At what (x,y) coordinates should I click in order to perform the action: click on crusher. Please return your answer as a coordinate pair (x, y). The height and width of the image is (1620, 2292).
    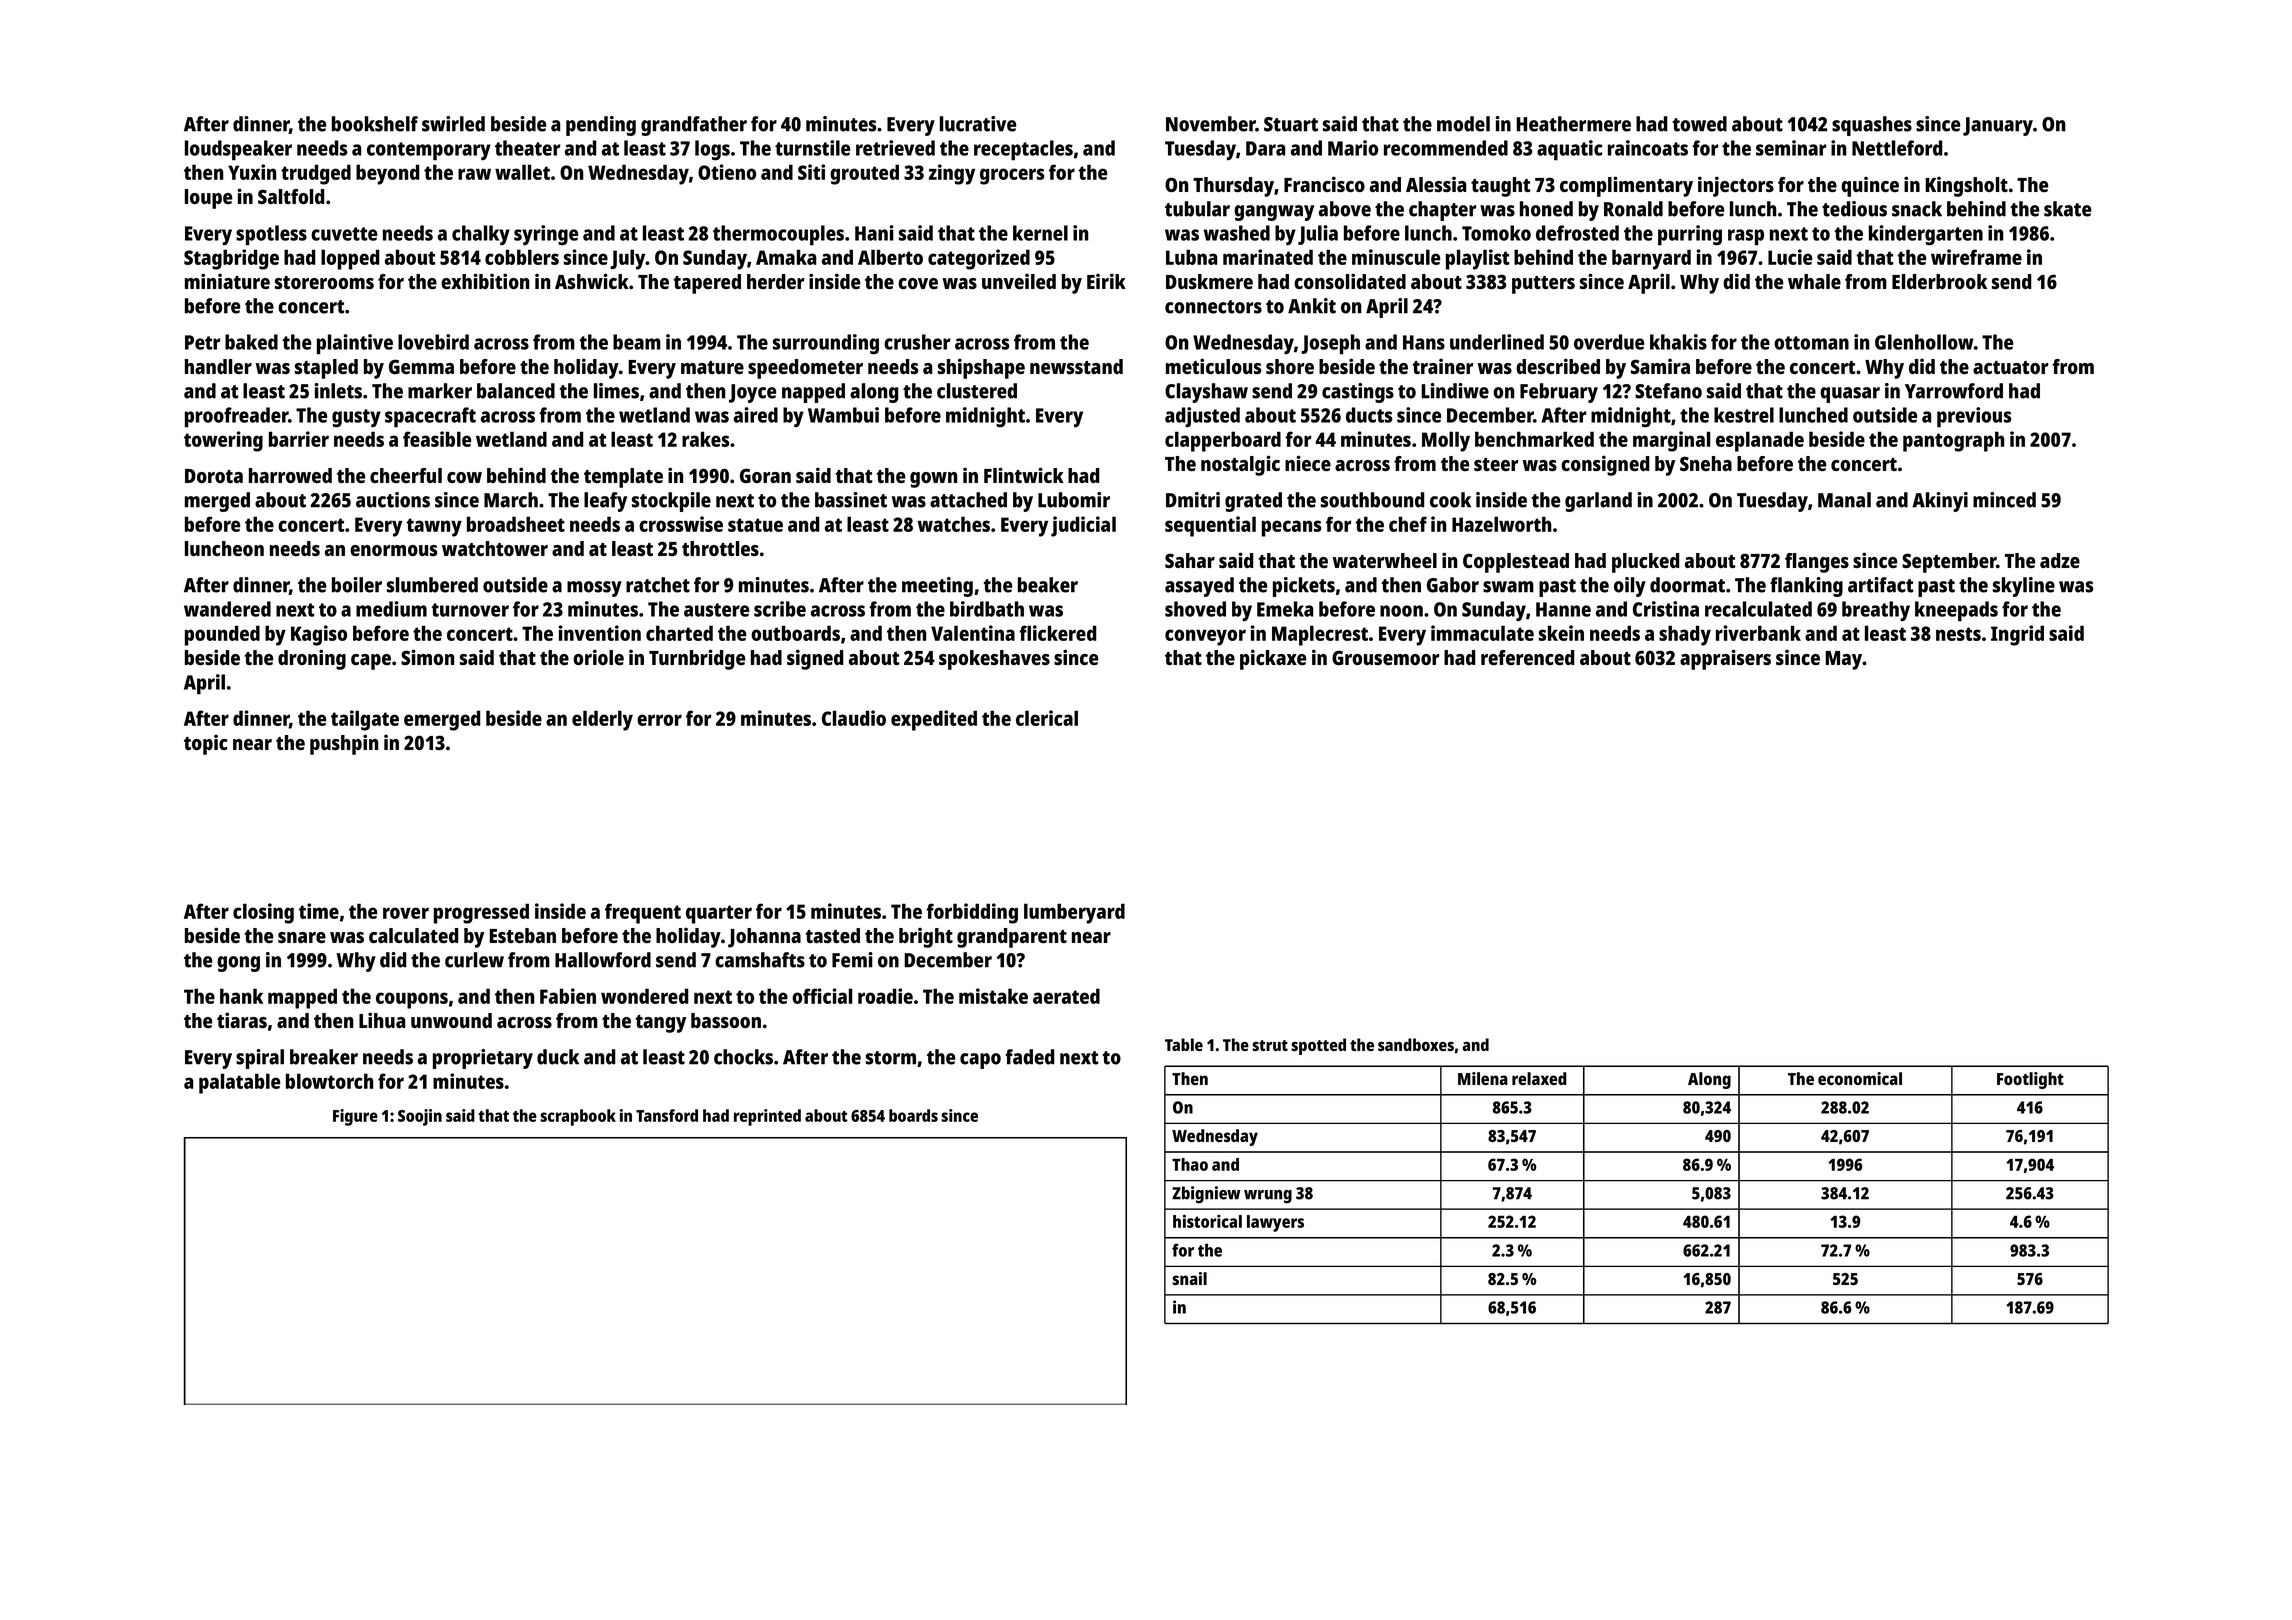
    Looking at the image, I should click on (917, 342).
